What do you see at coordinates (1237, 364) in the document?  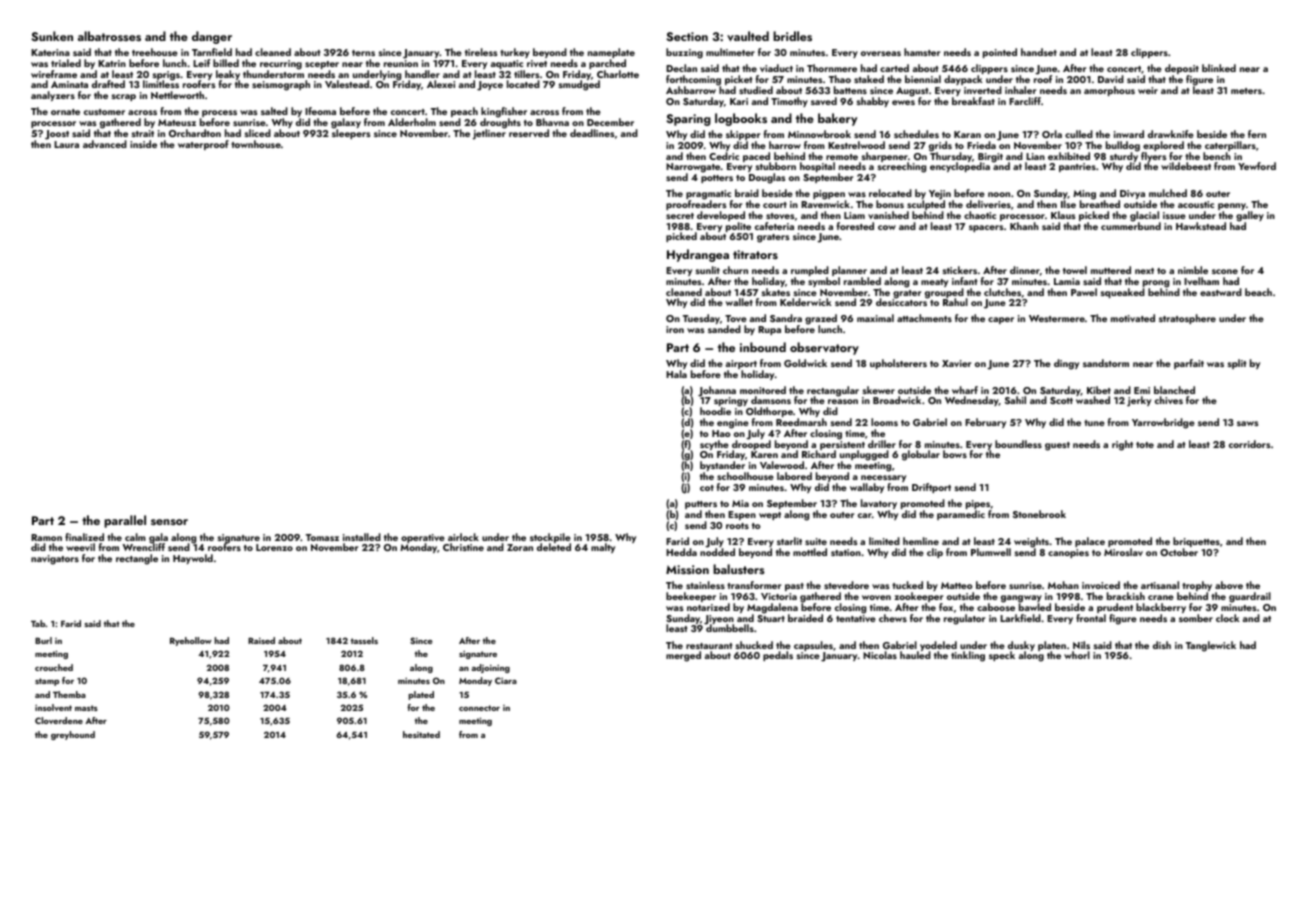 I see `split` at bounding box center [1237, 364].
